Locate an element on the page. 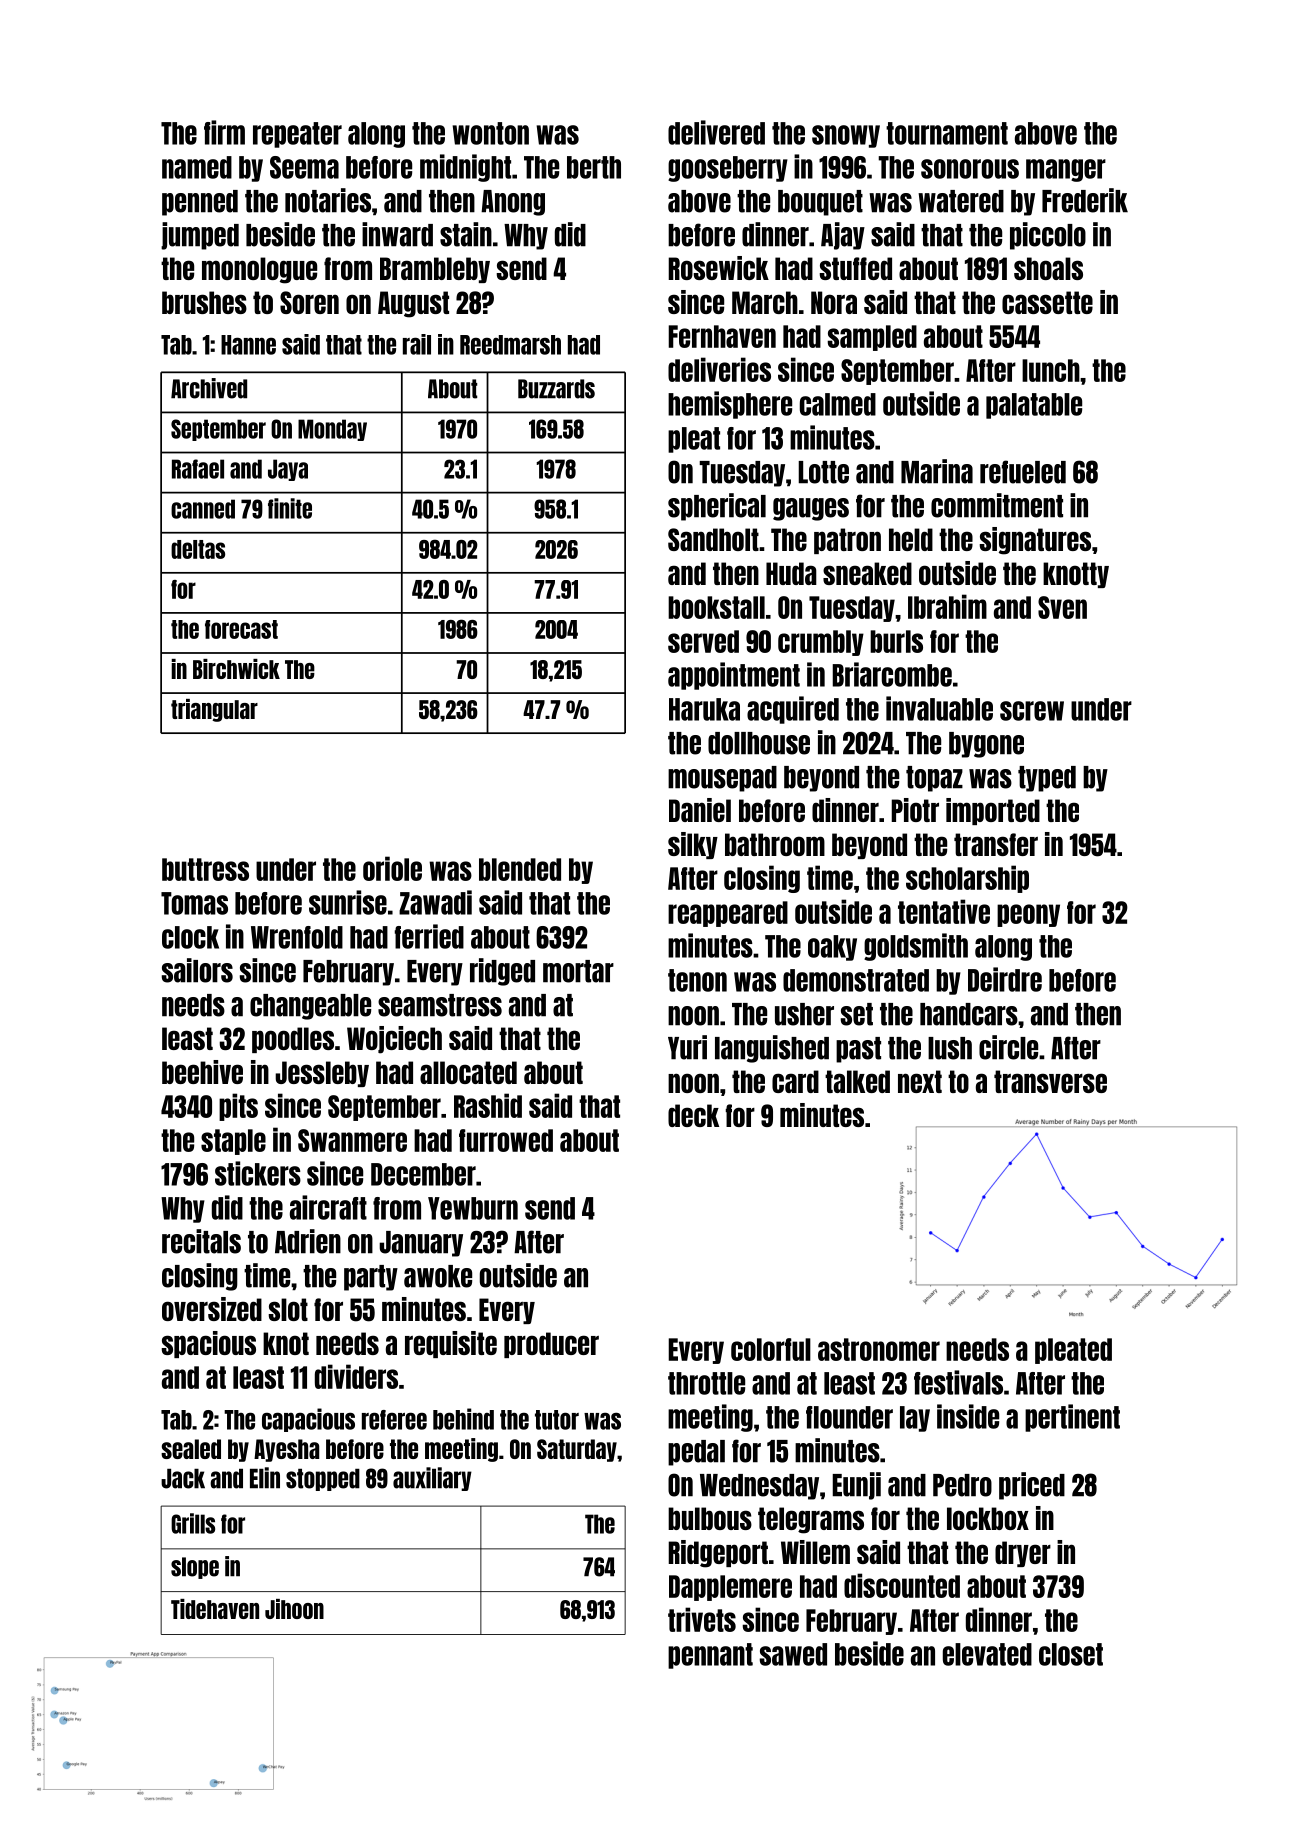  snowy is located at coordinates (846, 136).
